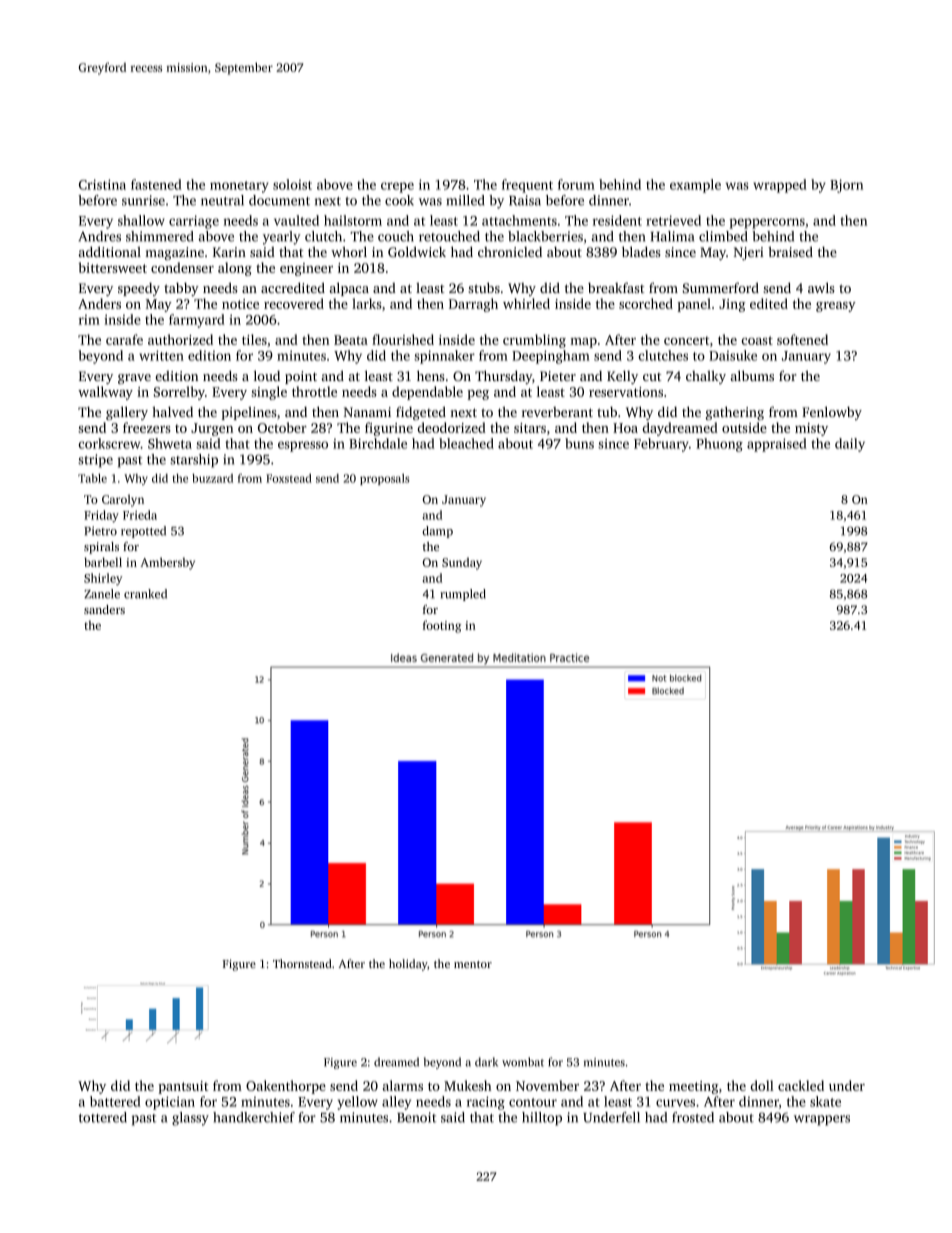 The height and width of the screenshot is (1233, 952). Describe the element at coordinates (801, 1085) in the screenshot. I see `cackled` at that location.
